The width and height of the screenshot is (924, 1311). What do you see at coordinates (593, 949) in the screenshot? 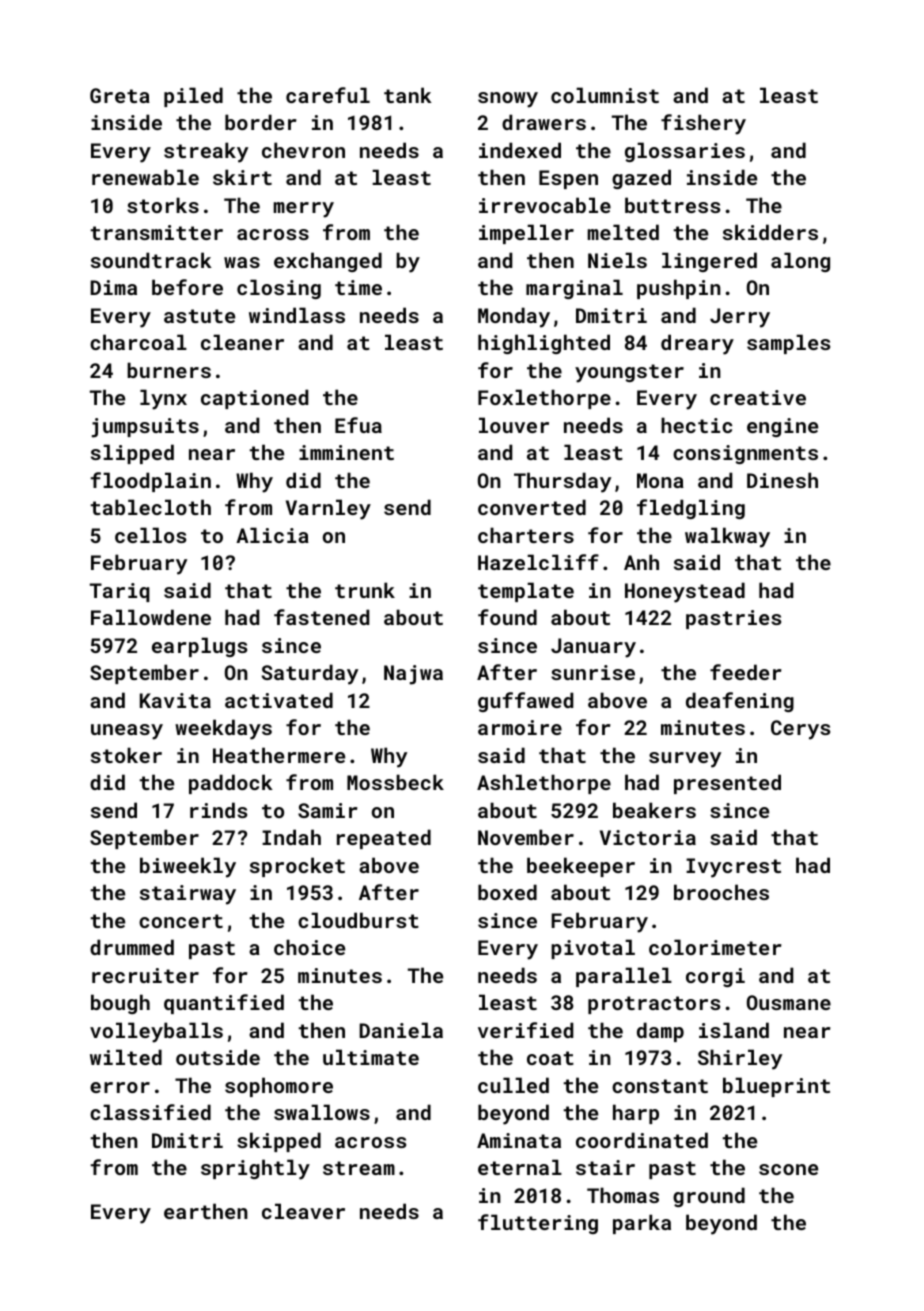
I see `pivotal` at bounding box center [593, 949].
